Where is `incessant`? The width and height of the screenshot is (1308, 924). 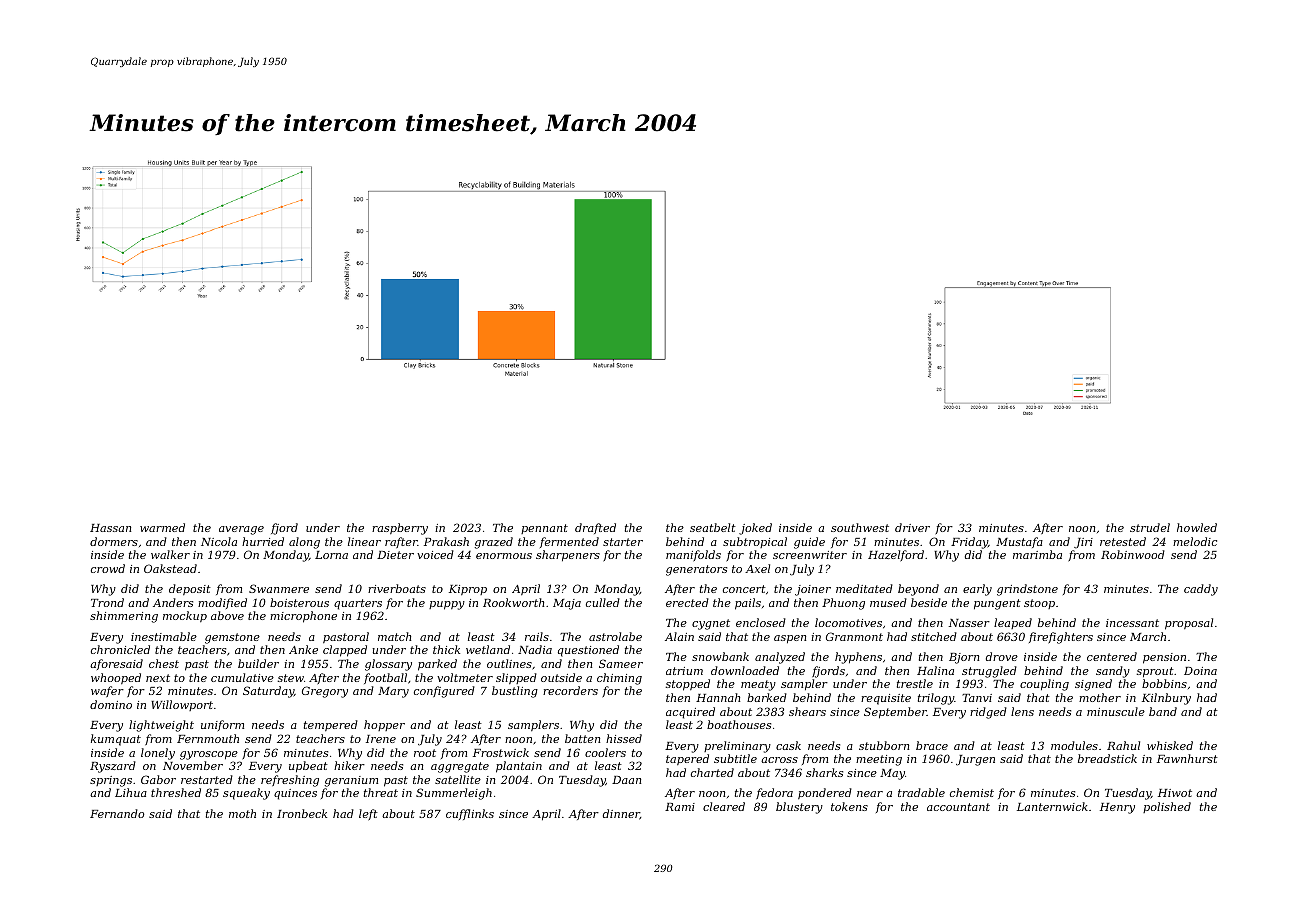 incessant is located at coordinates (1132, 623).
